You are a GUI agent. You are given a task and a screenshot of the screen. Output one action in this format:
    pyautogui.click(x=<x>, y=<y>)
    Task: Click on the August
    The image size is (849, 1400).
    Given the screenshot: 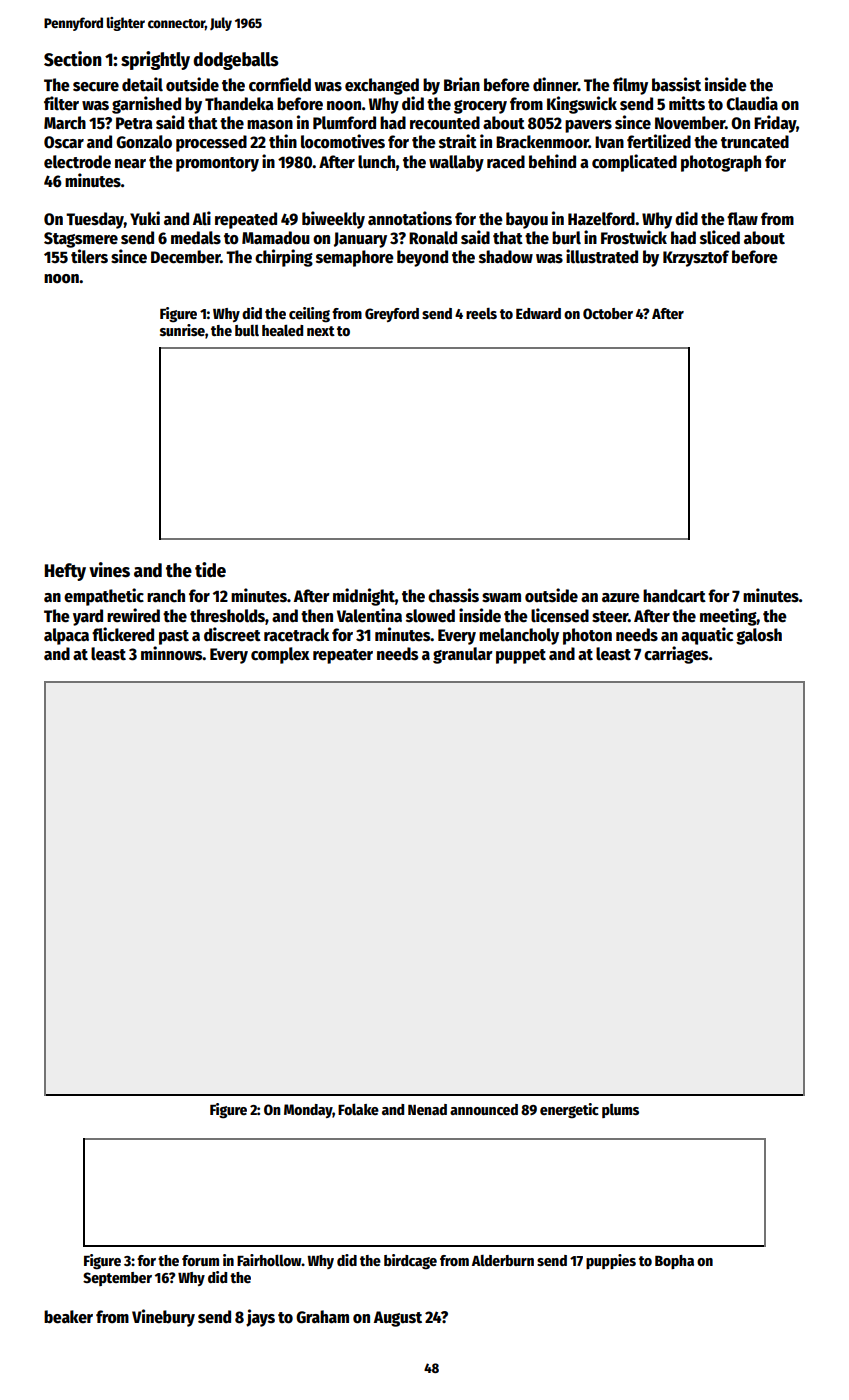 What is the action you would take?
    pyautogui.click(x=398, y=1319)
